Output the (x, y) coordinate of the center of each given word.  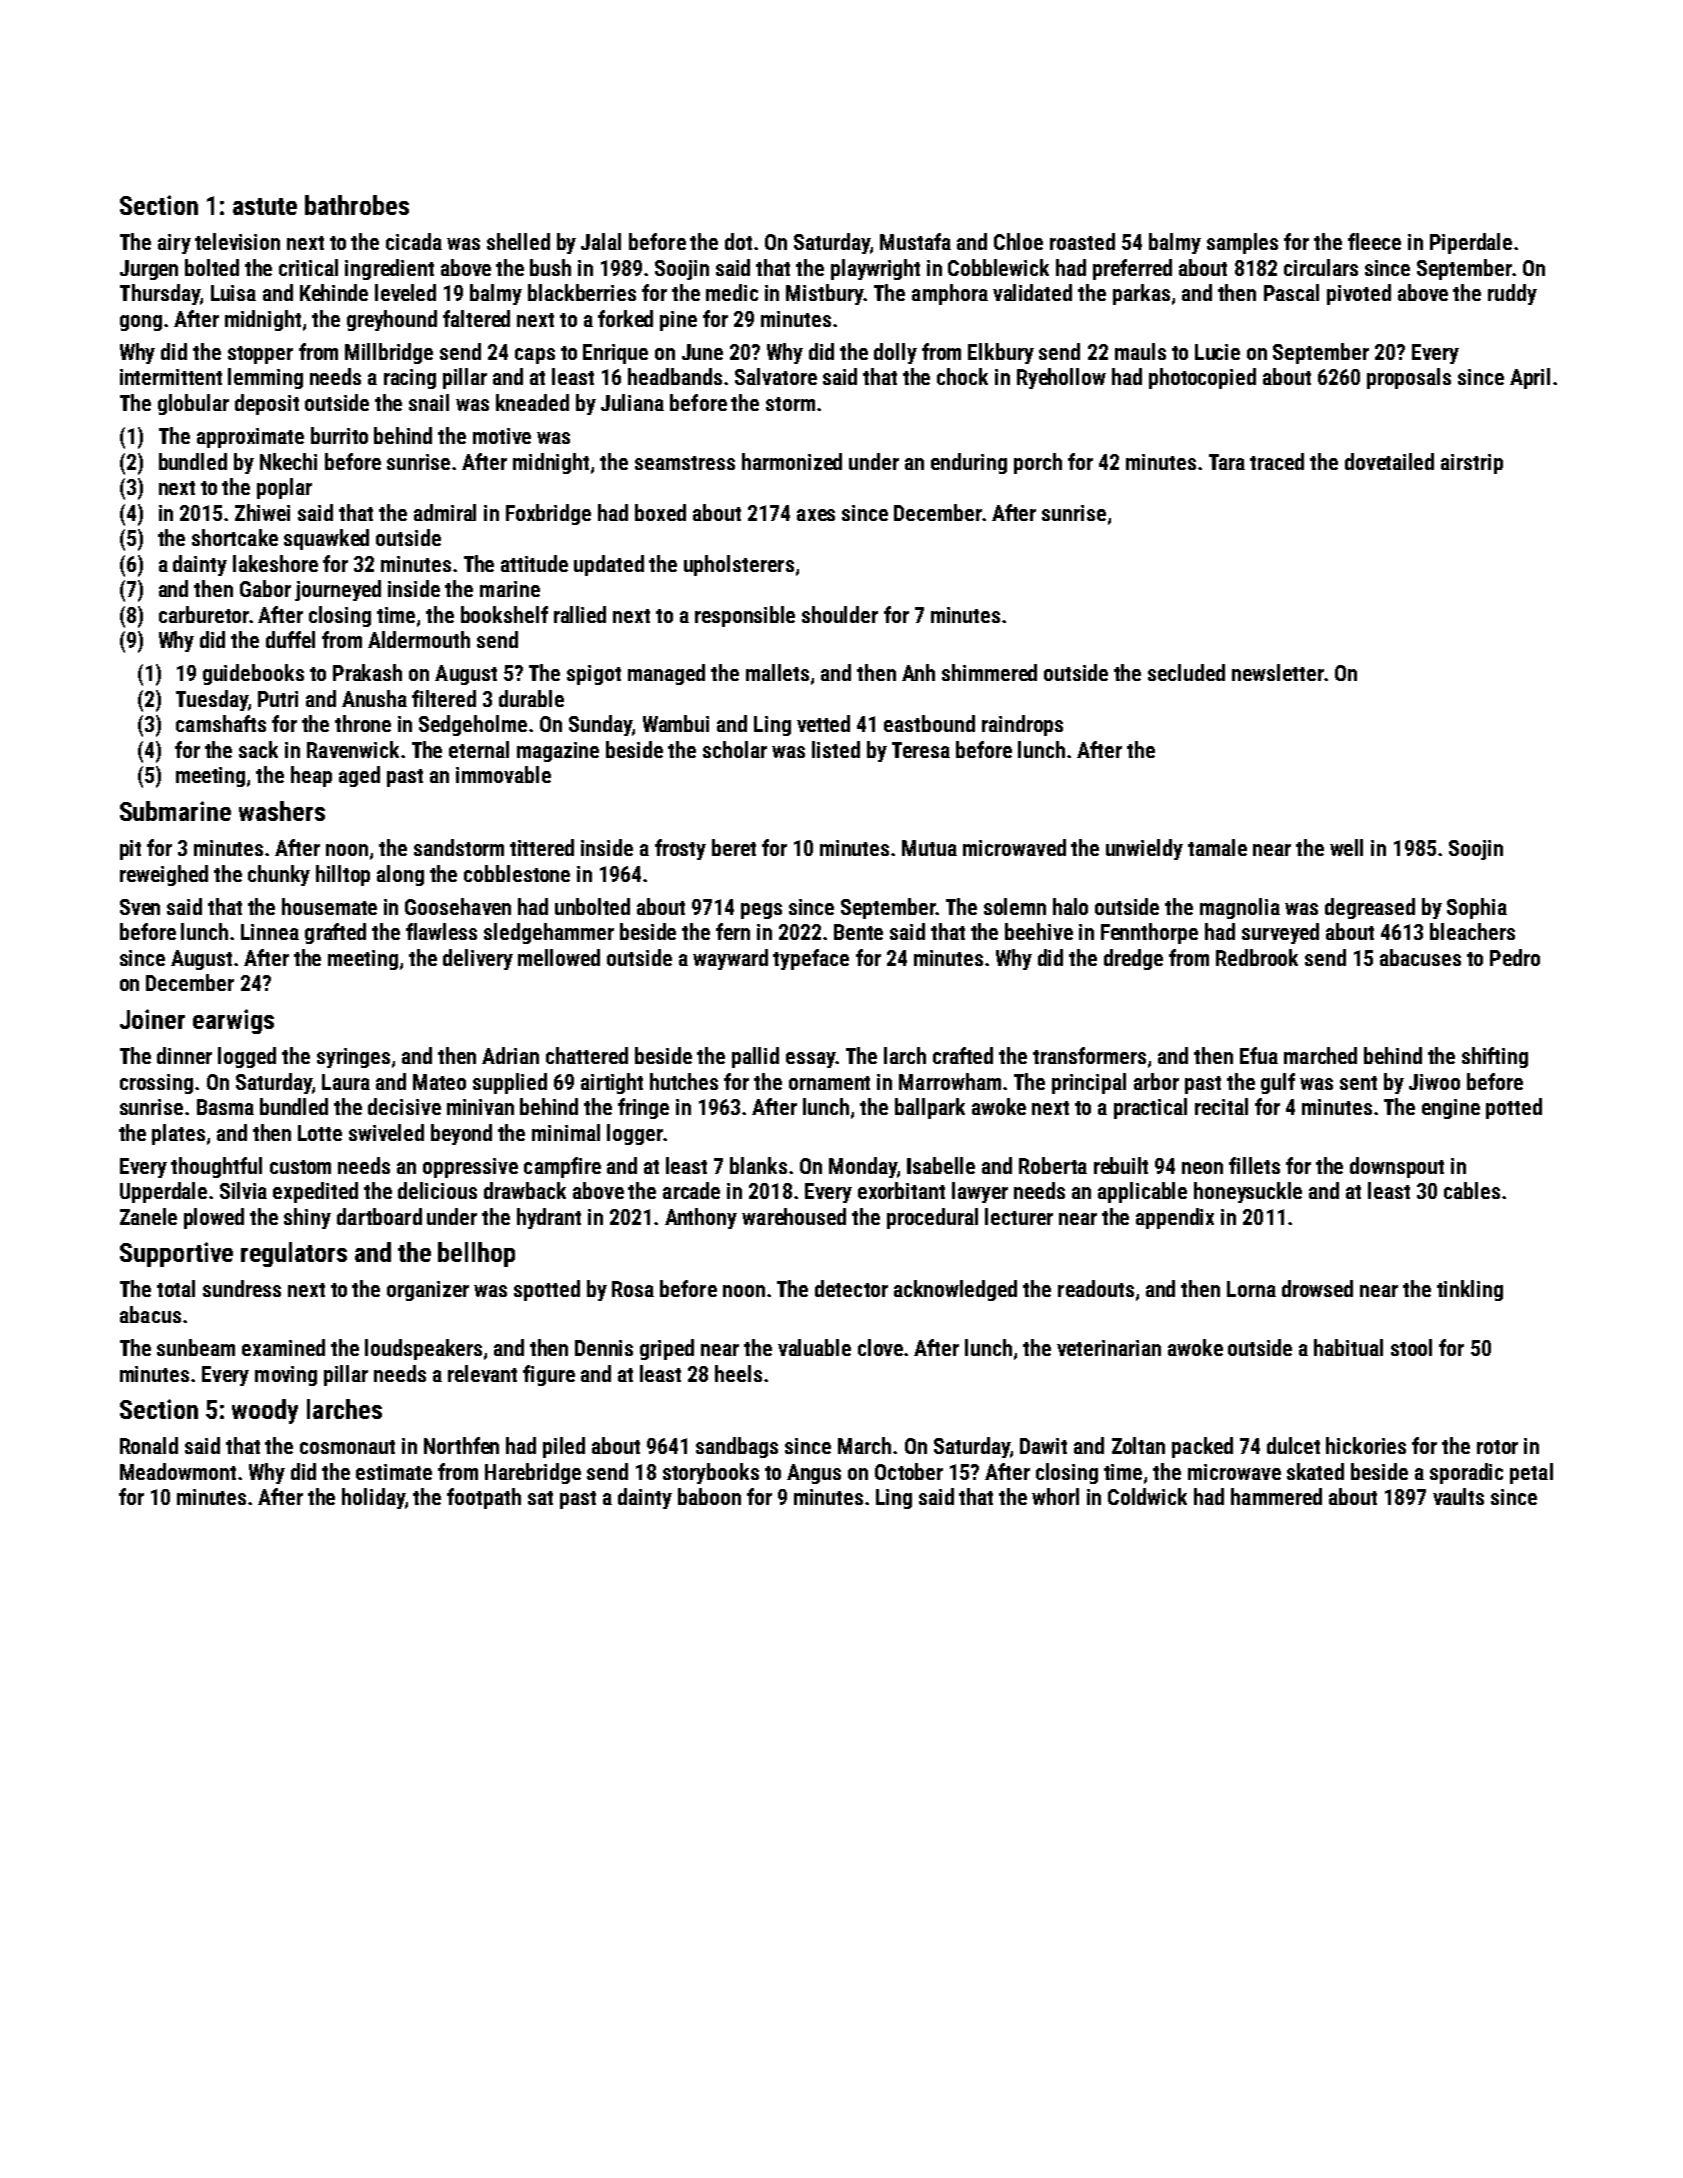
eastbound (929, 723)
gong (141, 323)
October (909, 1471)
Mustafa (915, 241)
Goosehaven (458, 906)
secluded (1186, 672)
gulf (1278, 1083)
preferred (1132, 269)
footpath (484, 1498)
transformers (1089, 1055)
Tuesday (212, 700)
